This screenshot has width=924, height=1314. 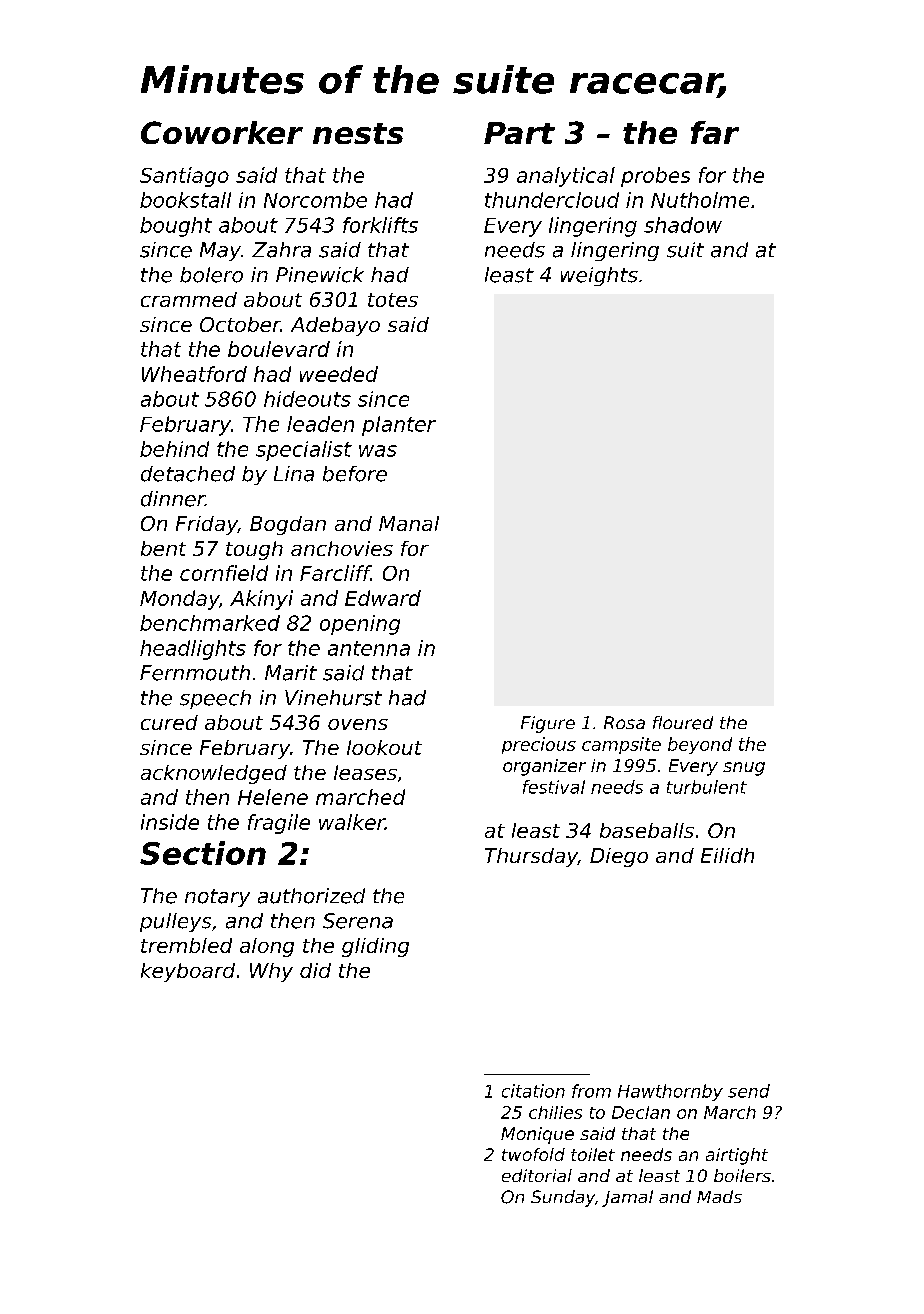 What do you see at coordinates (203, 853) in the screenshot?
I see `Section` at bounding box center [203, 853].
